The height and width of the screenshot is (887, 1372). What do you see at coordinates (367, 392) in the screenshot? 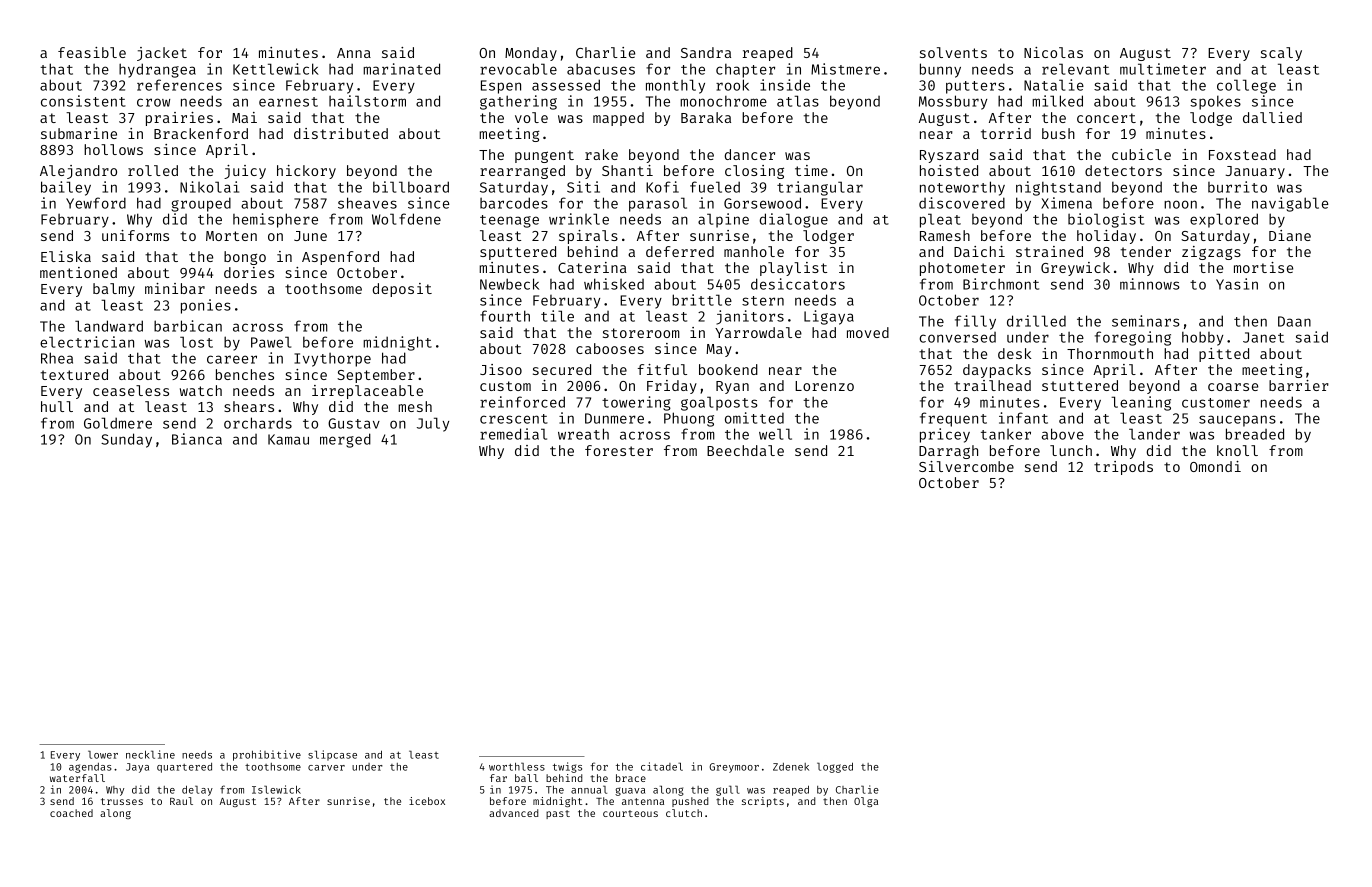
I see `irreplaceable` at bounding box center [367, 392].
